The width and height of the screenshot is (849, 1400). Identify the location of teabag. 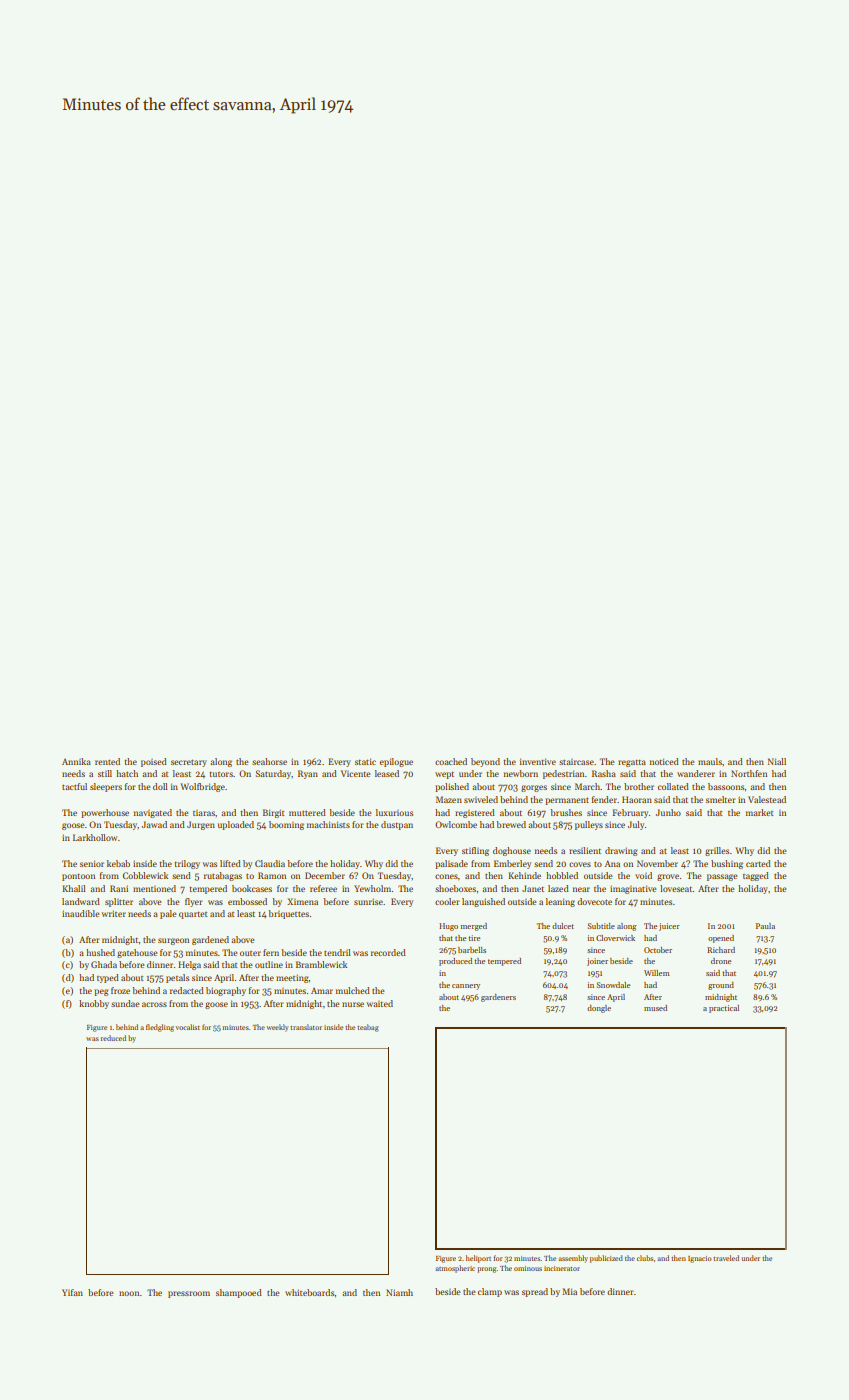
(368, 1028).
